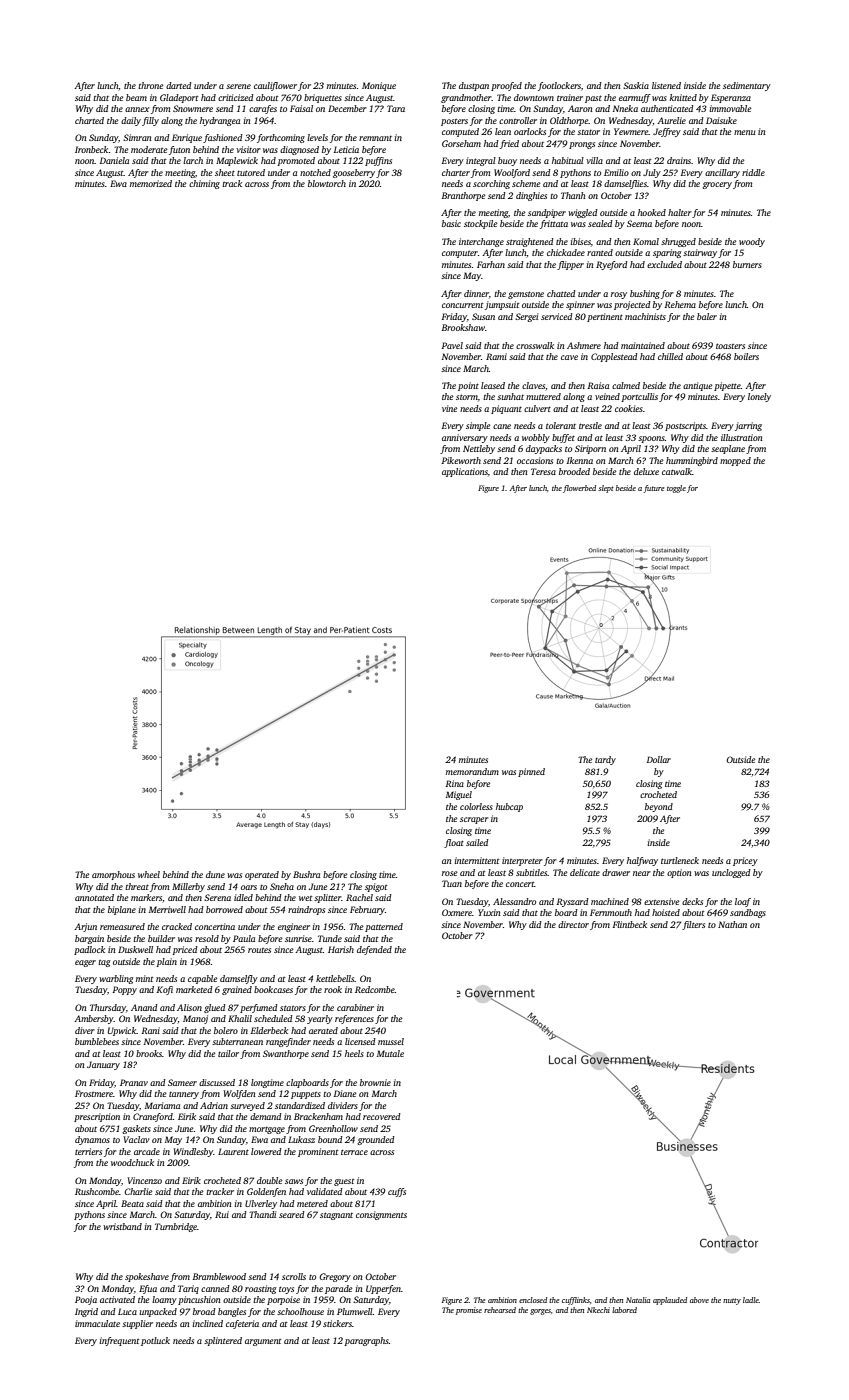 This image has width=849, height=1400. What do you see at coordinates (306, 874) in the image?
I see `Bushra` at bounding box center [306, 874].
